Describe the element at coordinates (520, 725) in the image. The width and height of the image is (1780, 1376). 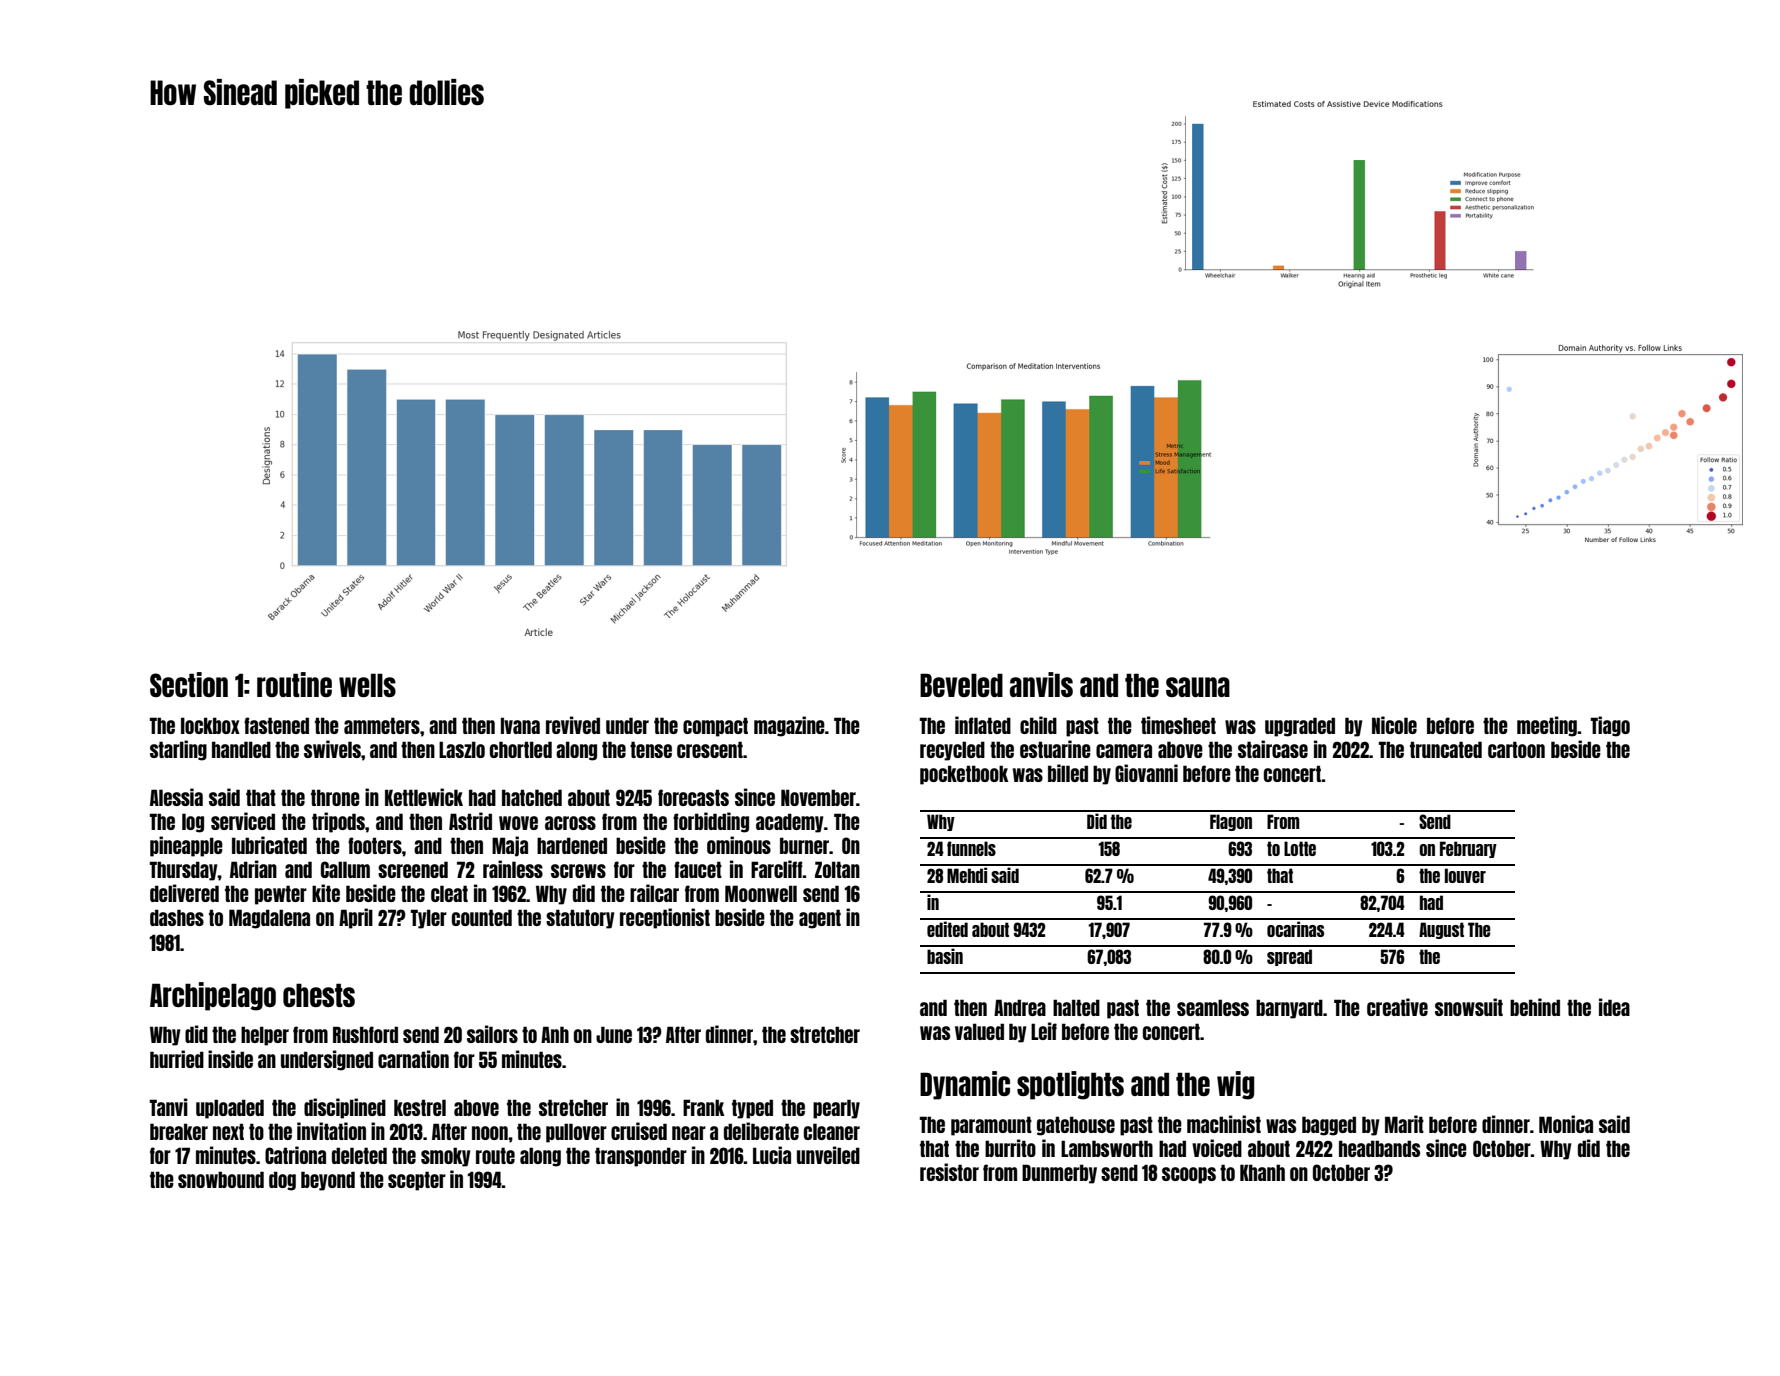
I see `Ivana` at that location.
